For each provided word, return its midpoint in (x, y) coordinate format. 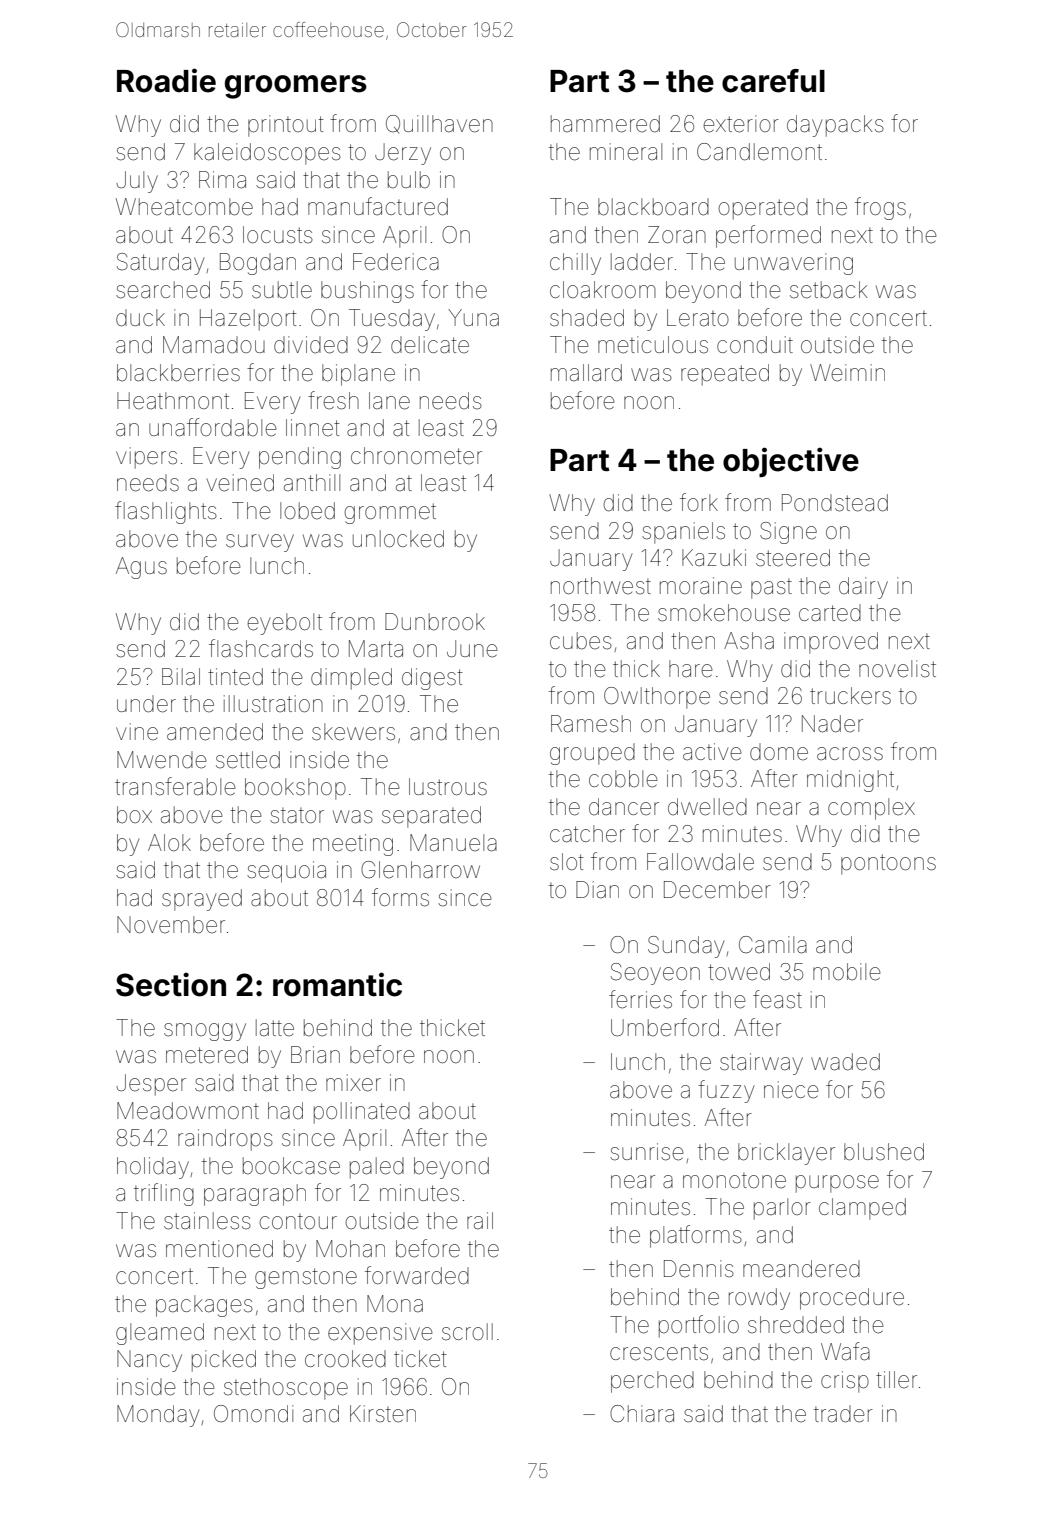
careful (773, 81)
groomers (296, 87)
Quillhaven (439, 124)
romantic (337, 984)
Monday (158, 1416)
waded (845, 1062)
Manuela (453, 843)
